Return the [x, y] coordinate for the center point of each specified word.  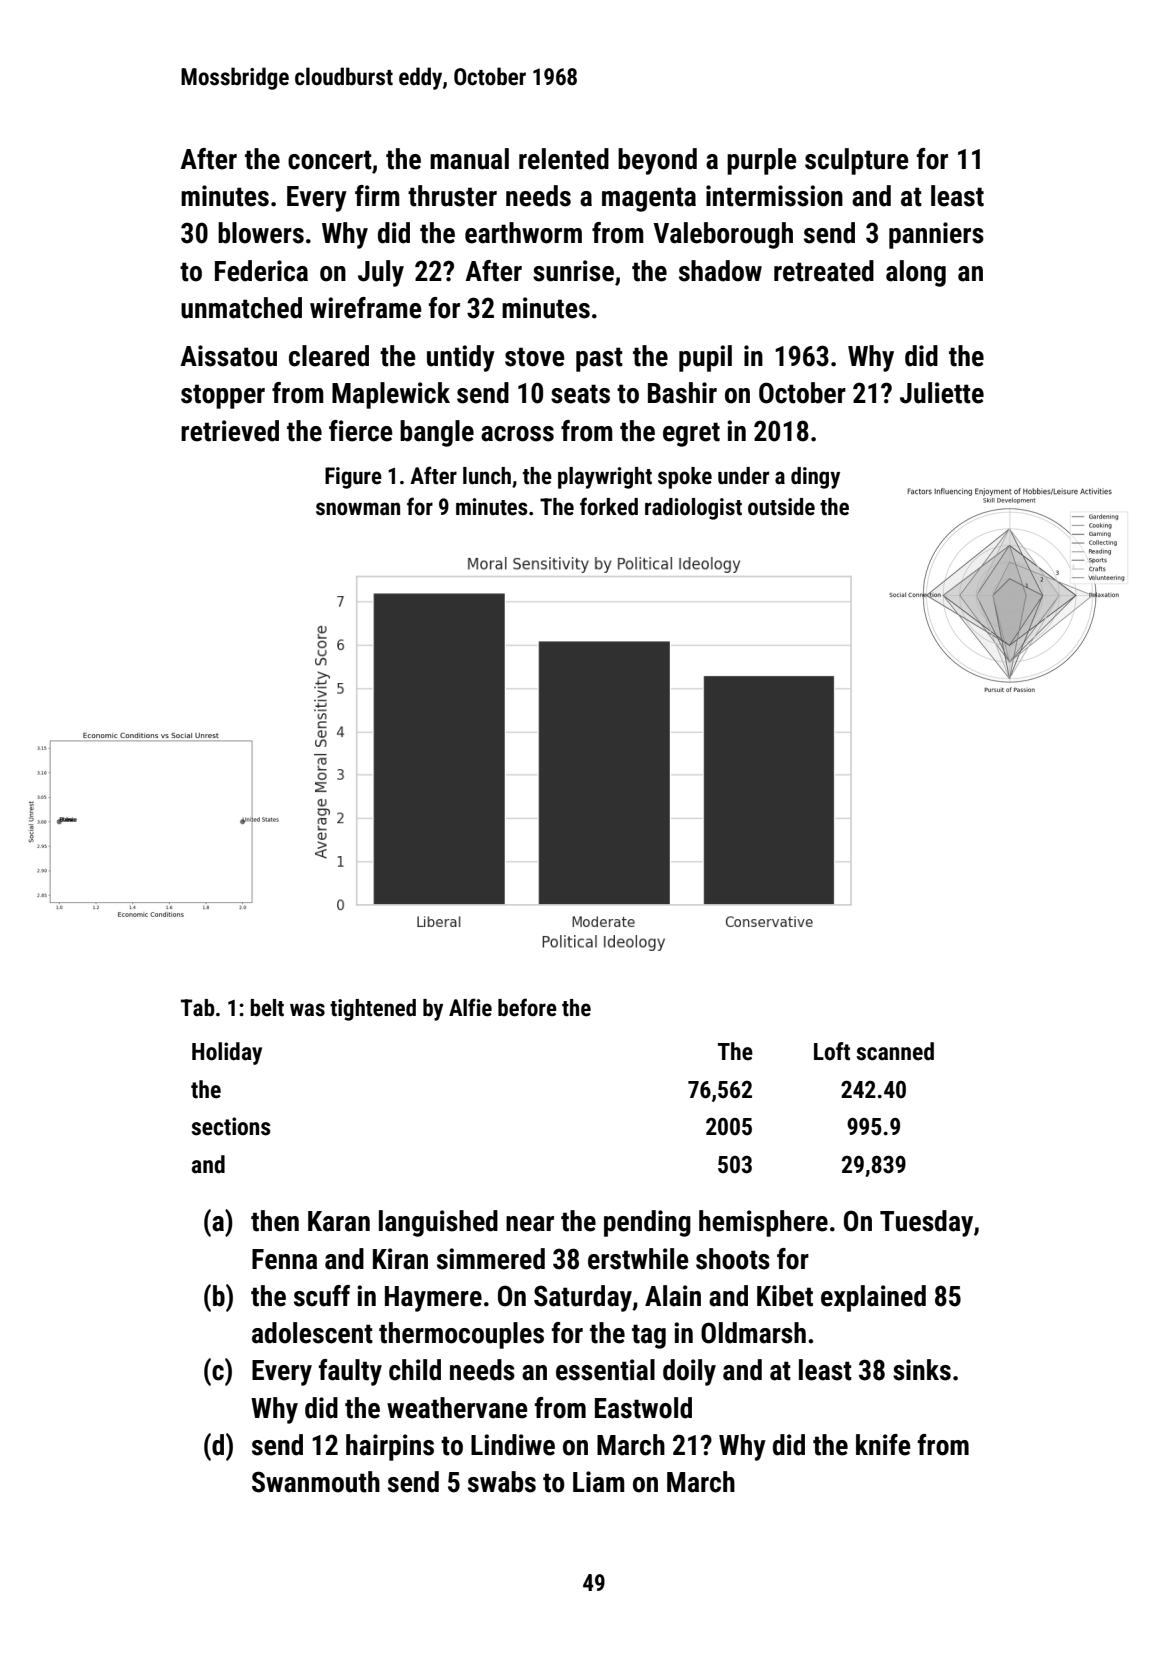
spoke [685, 478]
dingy [815, 478]
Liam [598, 1482]
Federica [261, 271]
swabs [502, 1482]
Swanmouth [316, 1482]
